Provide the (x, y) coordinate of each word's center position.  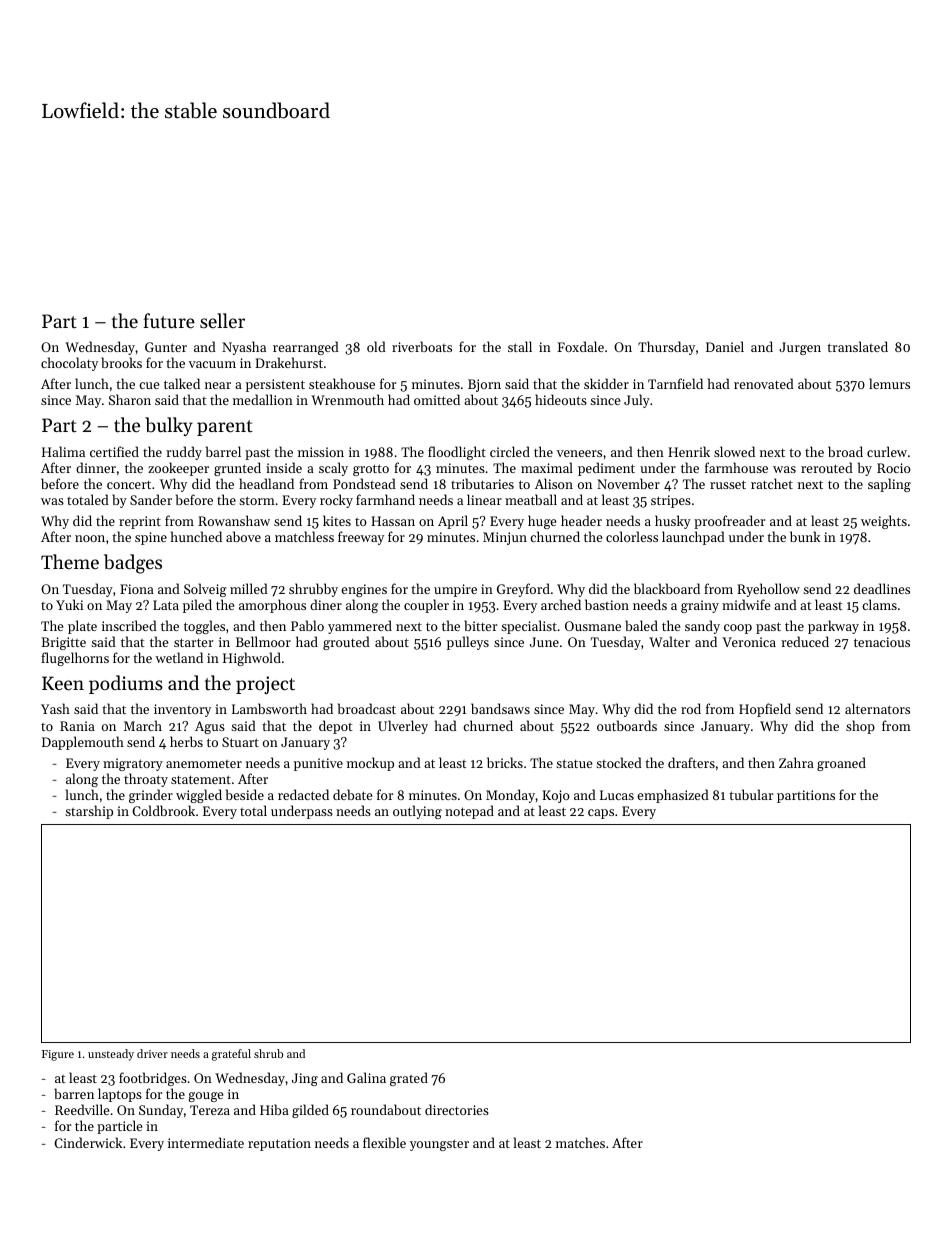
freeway (361, 538)
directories (457, 1109)
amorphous (272, 606)
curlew (887, 451)
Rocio (894, 468)
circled (510, 451)
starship (89, 812)
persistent (275, 385)
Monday (510, 796)
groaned (841, 764)
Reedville (82, 1109)
